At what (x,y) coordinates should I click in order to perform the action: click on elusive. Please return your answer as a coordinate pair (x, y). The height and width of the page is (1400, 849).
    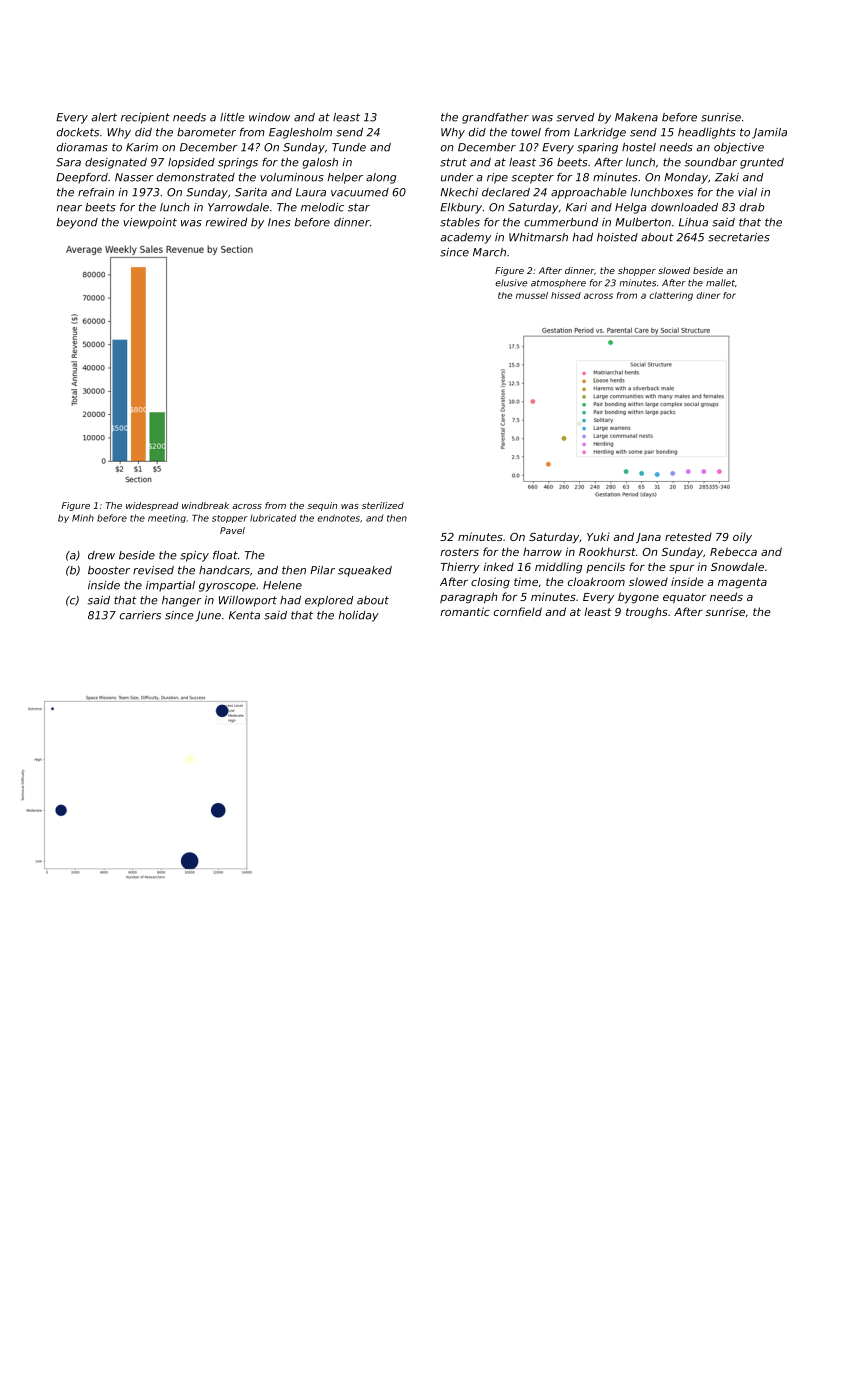
    Looking at the image, I should click on (511, 283).
